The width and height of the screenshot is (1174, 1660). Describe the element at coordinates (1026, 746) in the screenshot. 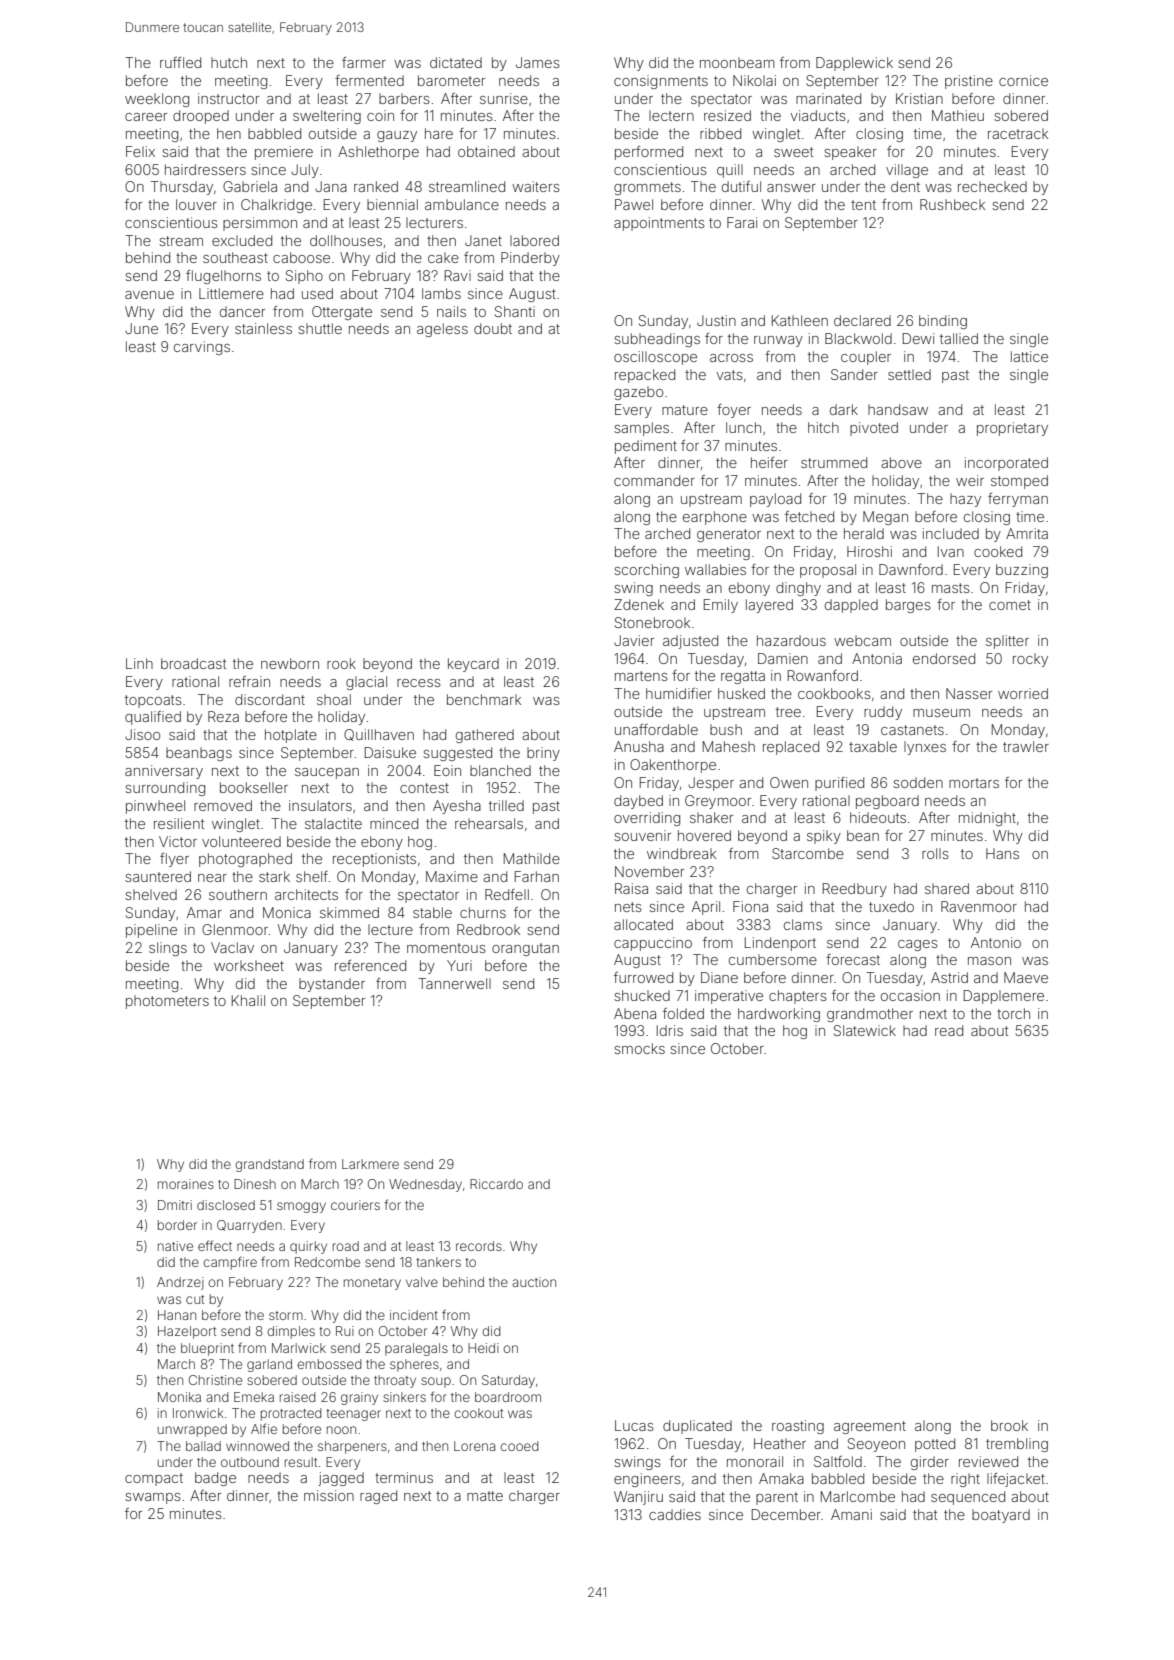

I see `trawler` at that location.
